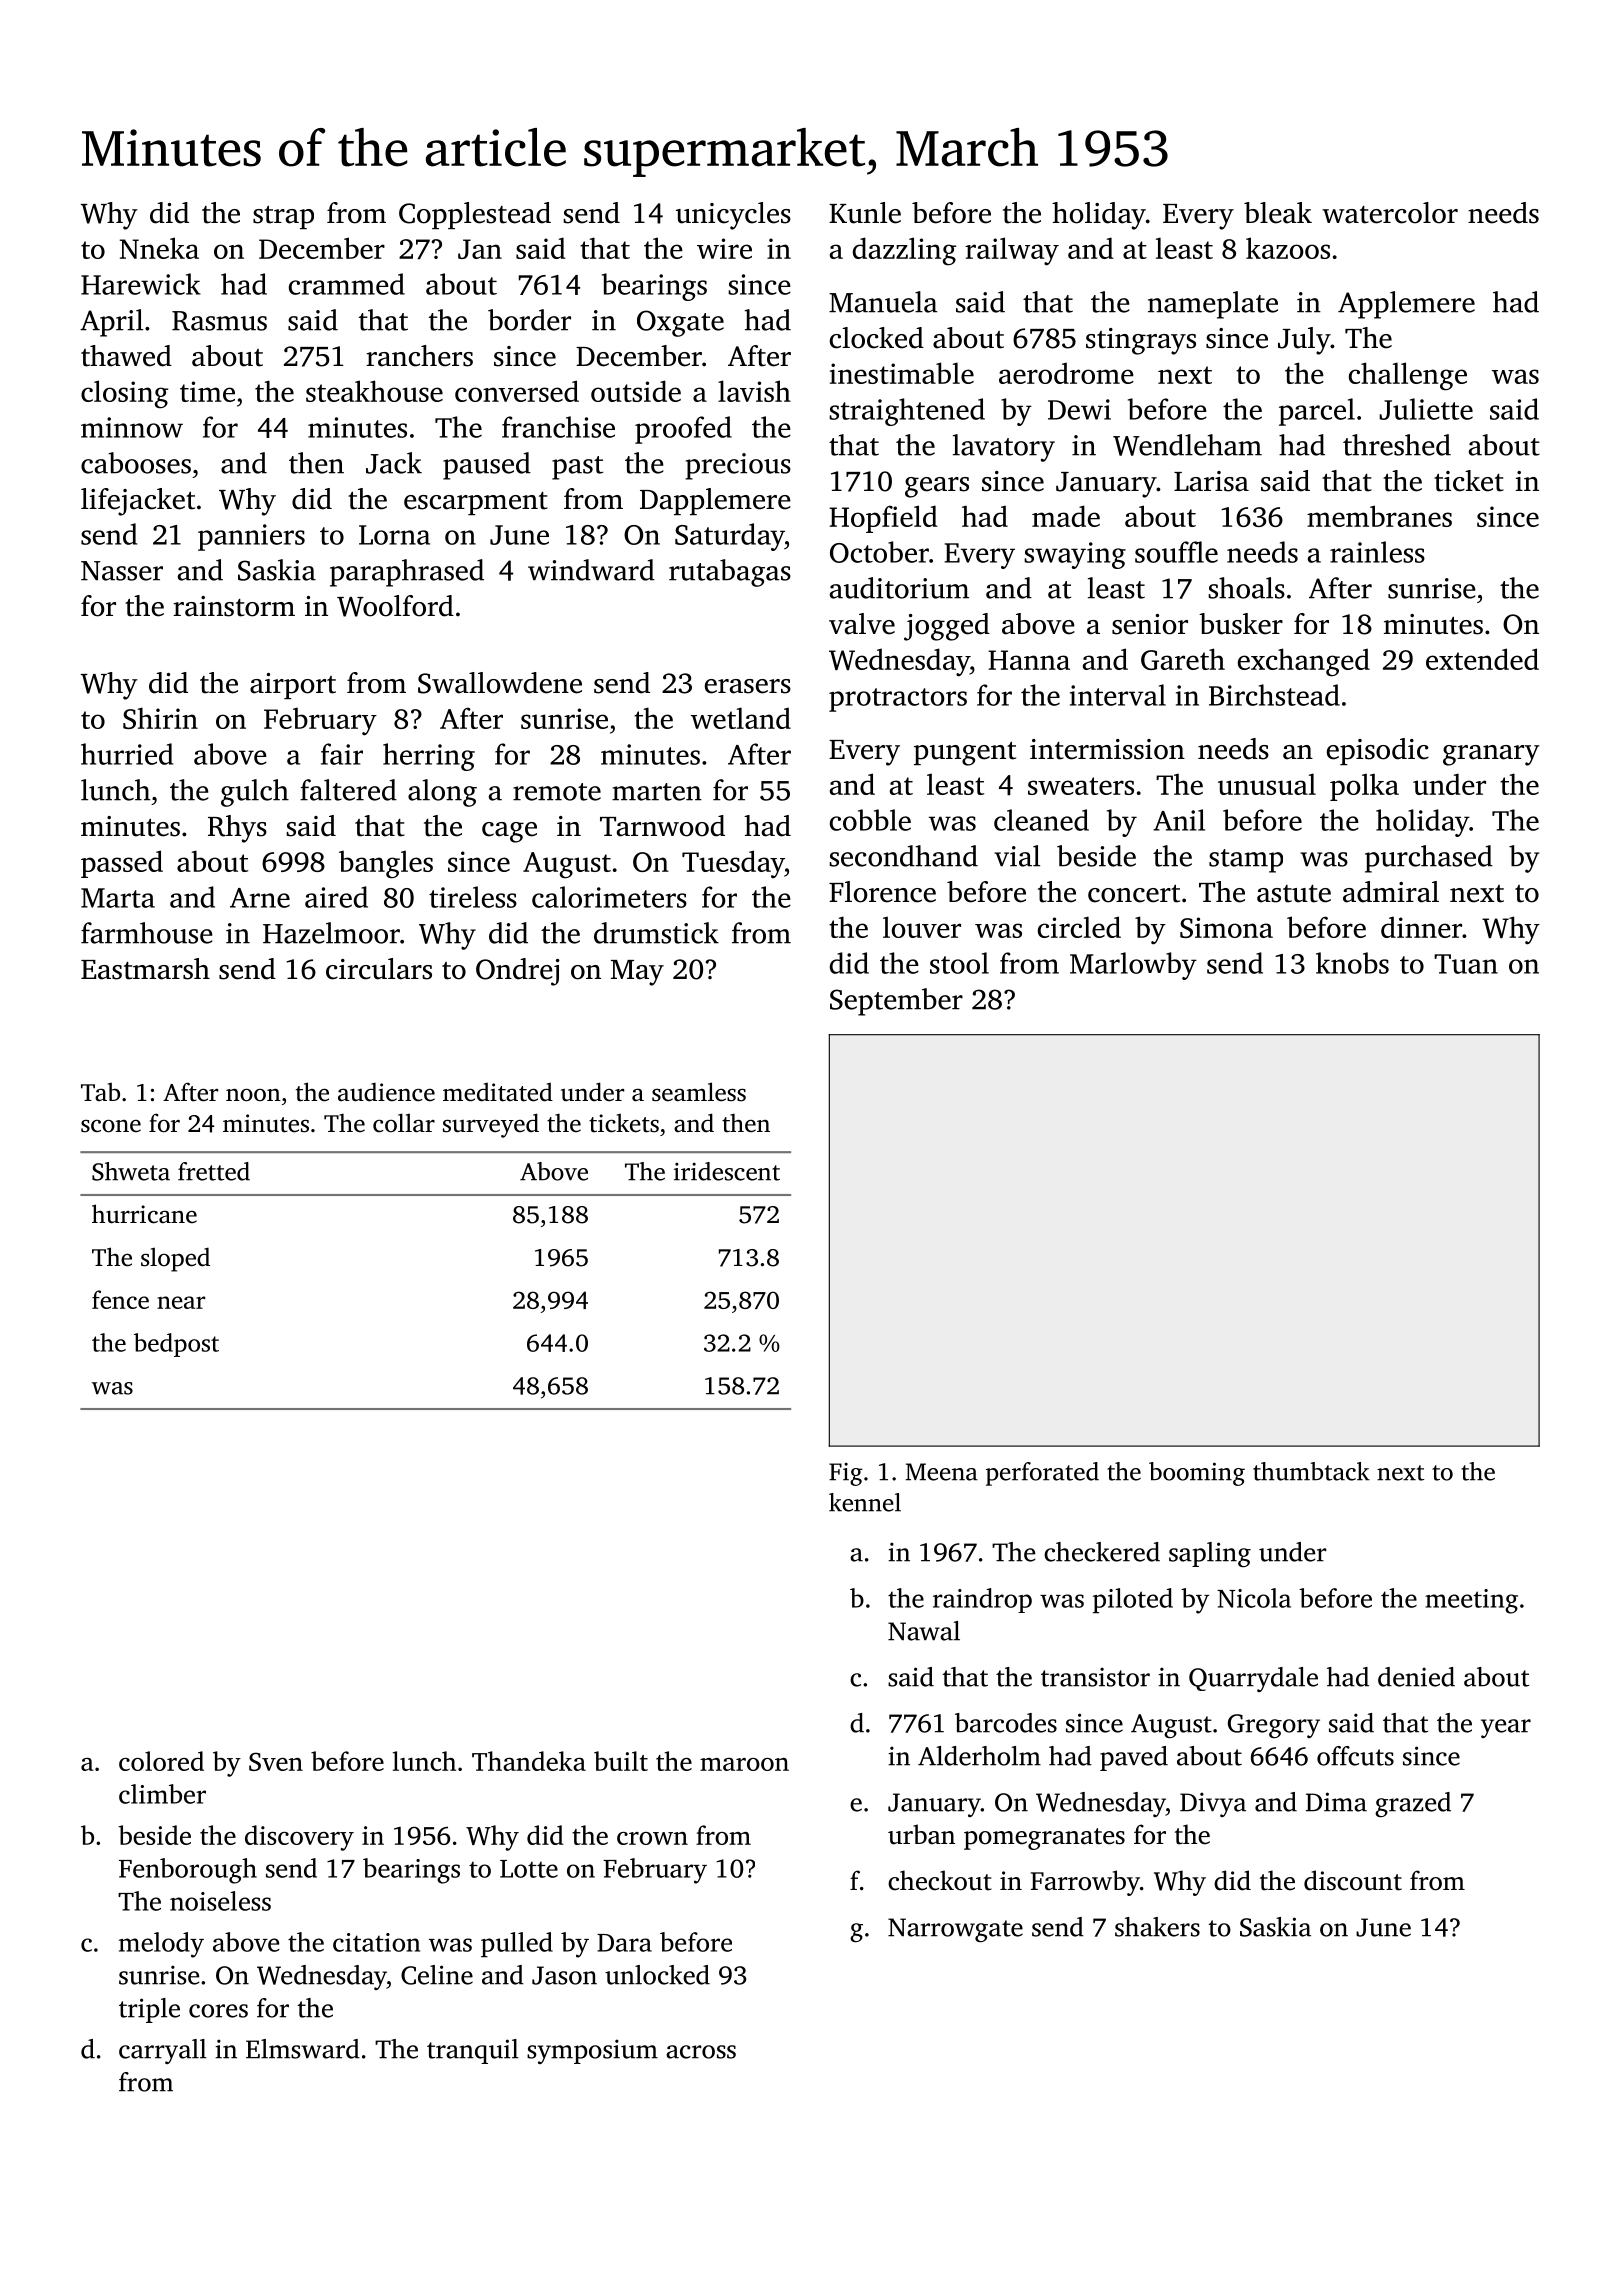  Describe the element at coordinates (942, 1472) in the page. I see `Meena` at that location.
